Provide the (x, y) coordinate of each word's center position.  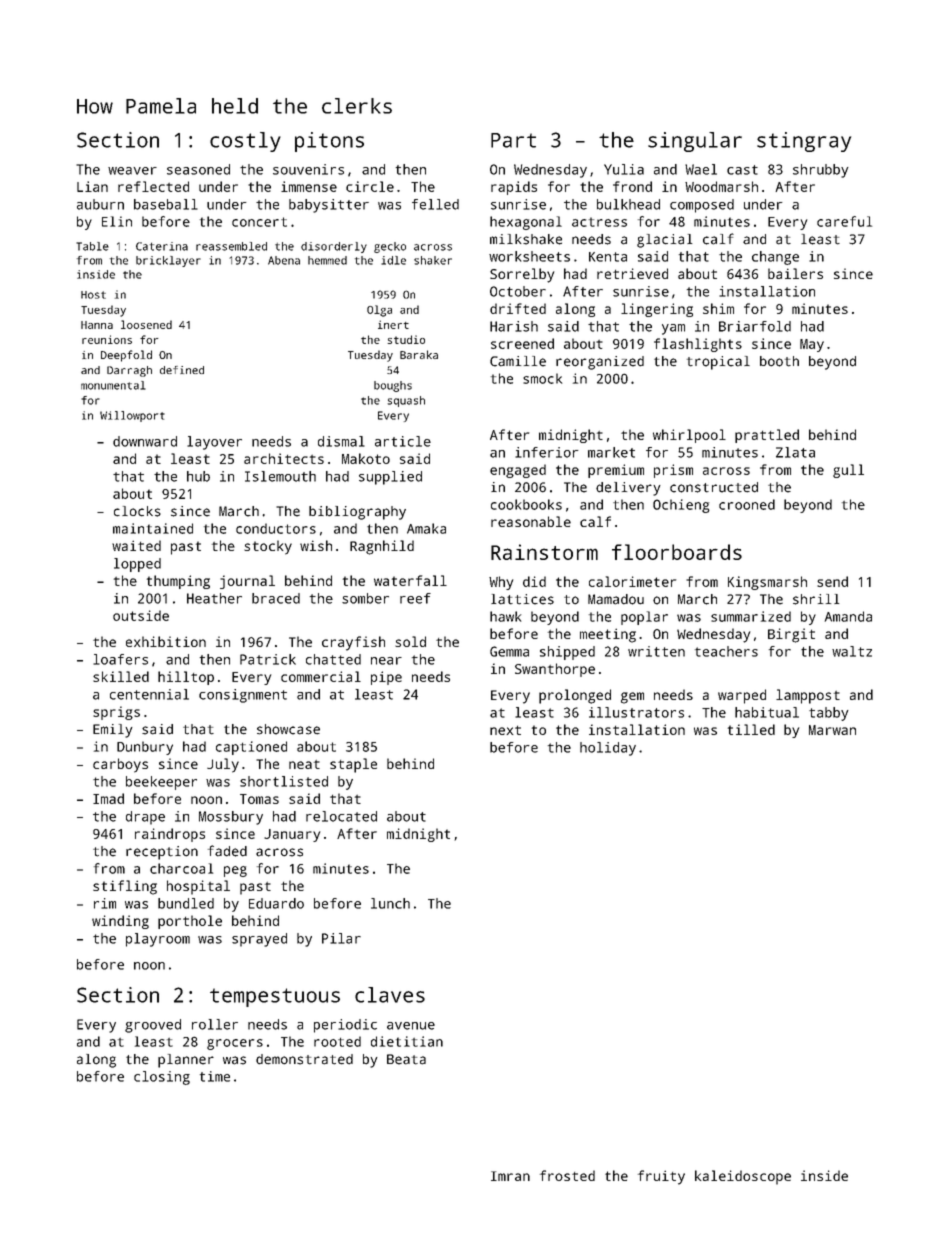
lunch (390, 903)
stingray (804, 142)
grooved (153, 1026)
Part (513, 140)
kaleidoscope (743, 1177)
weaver (132, 171)
